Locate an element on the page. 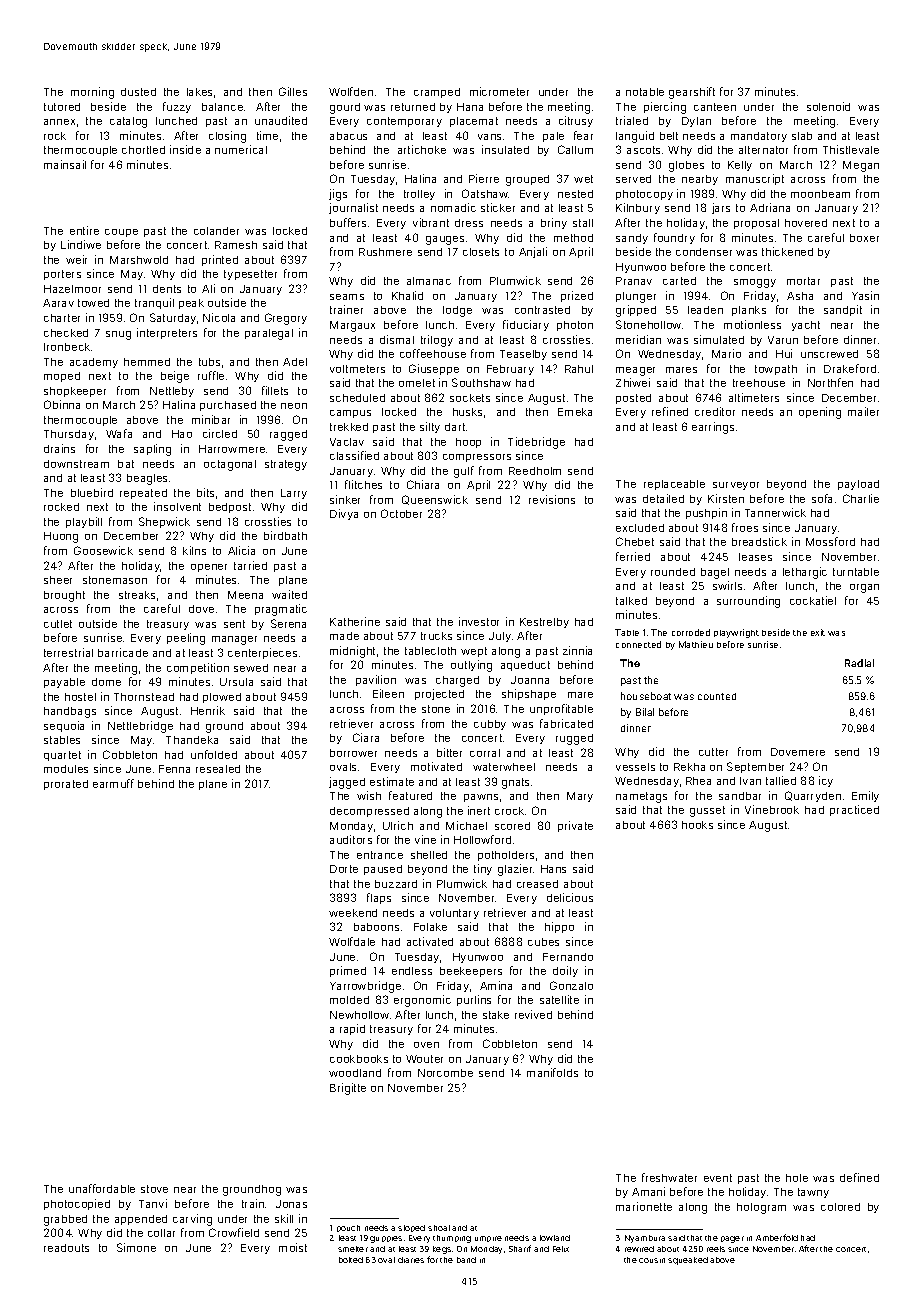  journalist is located at coordinates (353, 208).
